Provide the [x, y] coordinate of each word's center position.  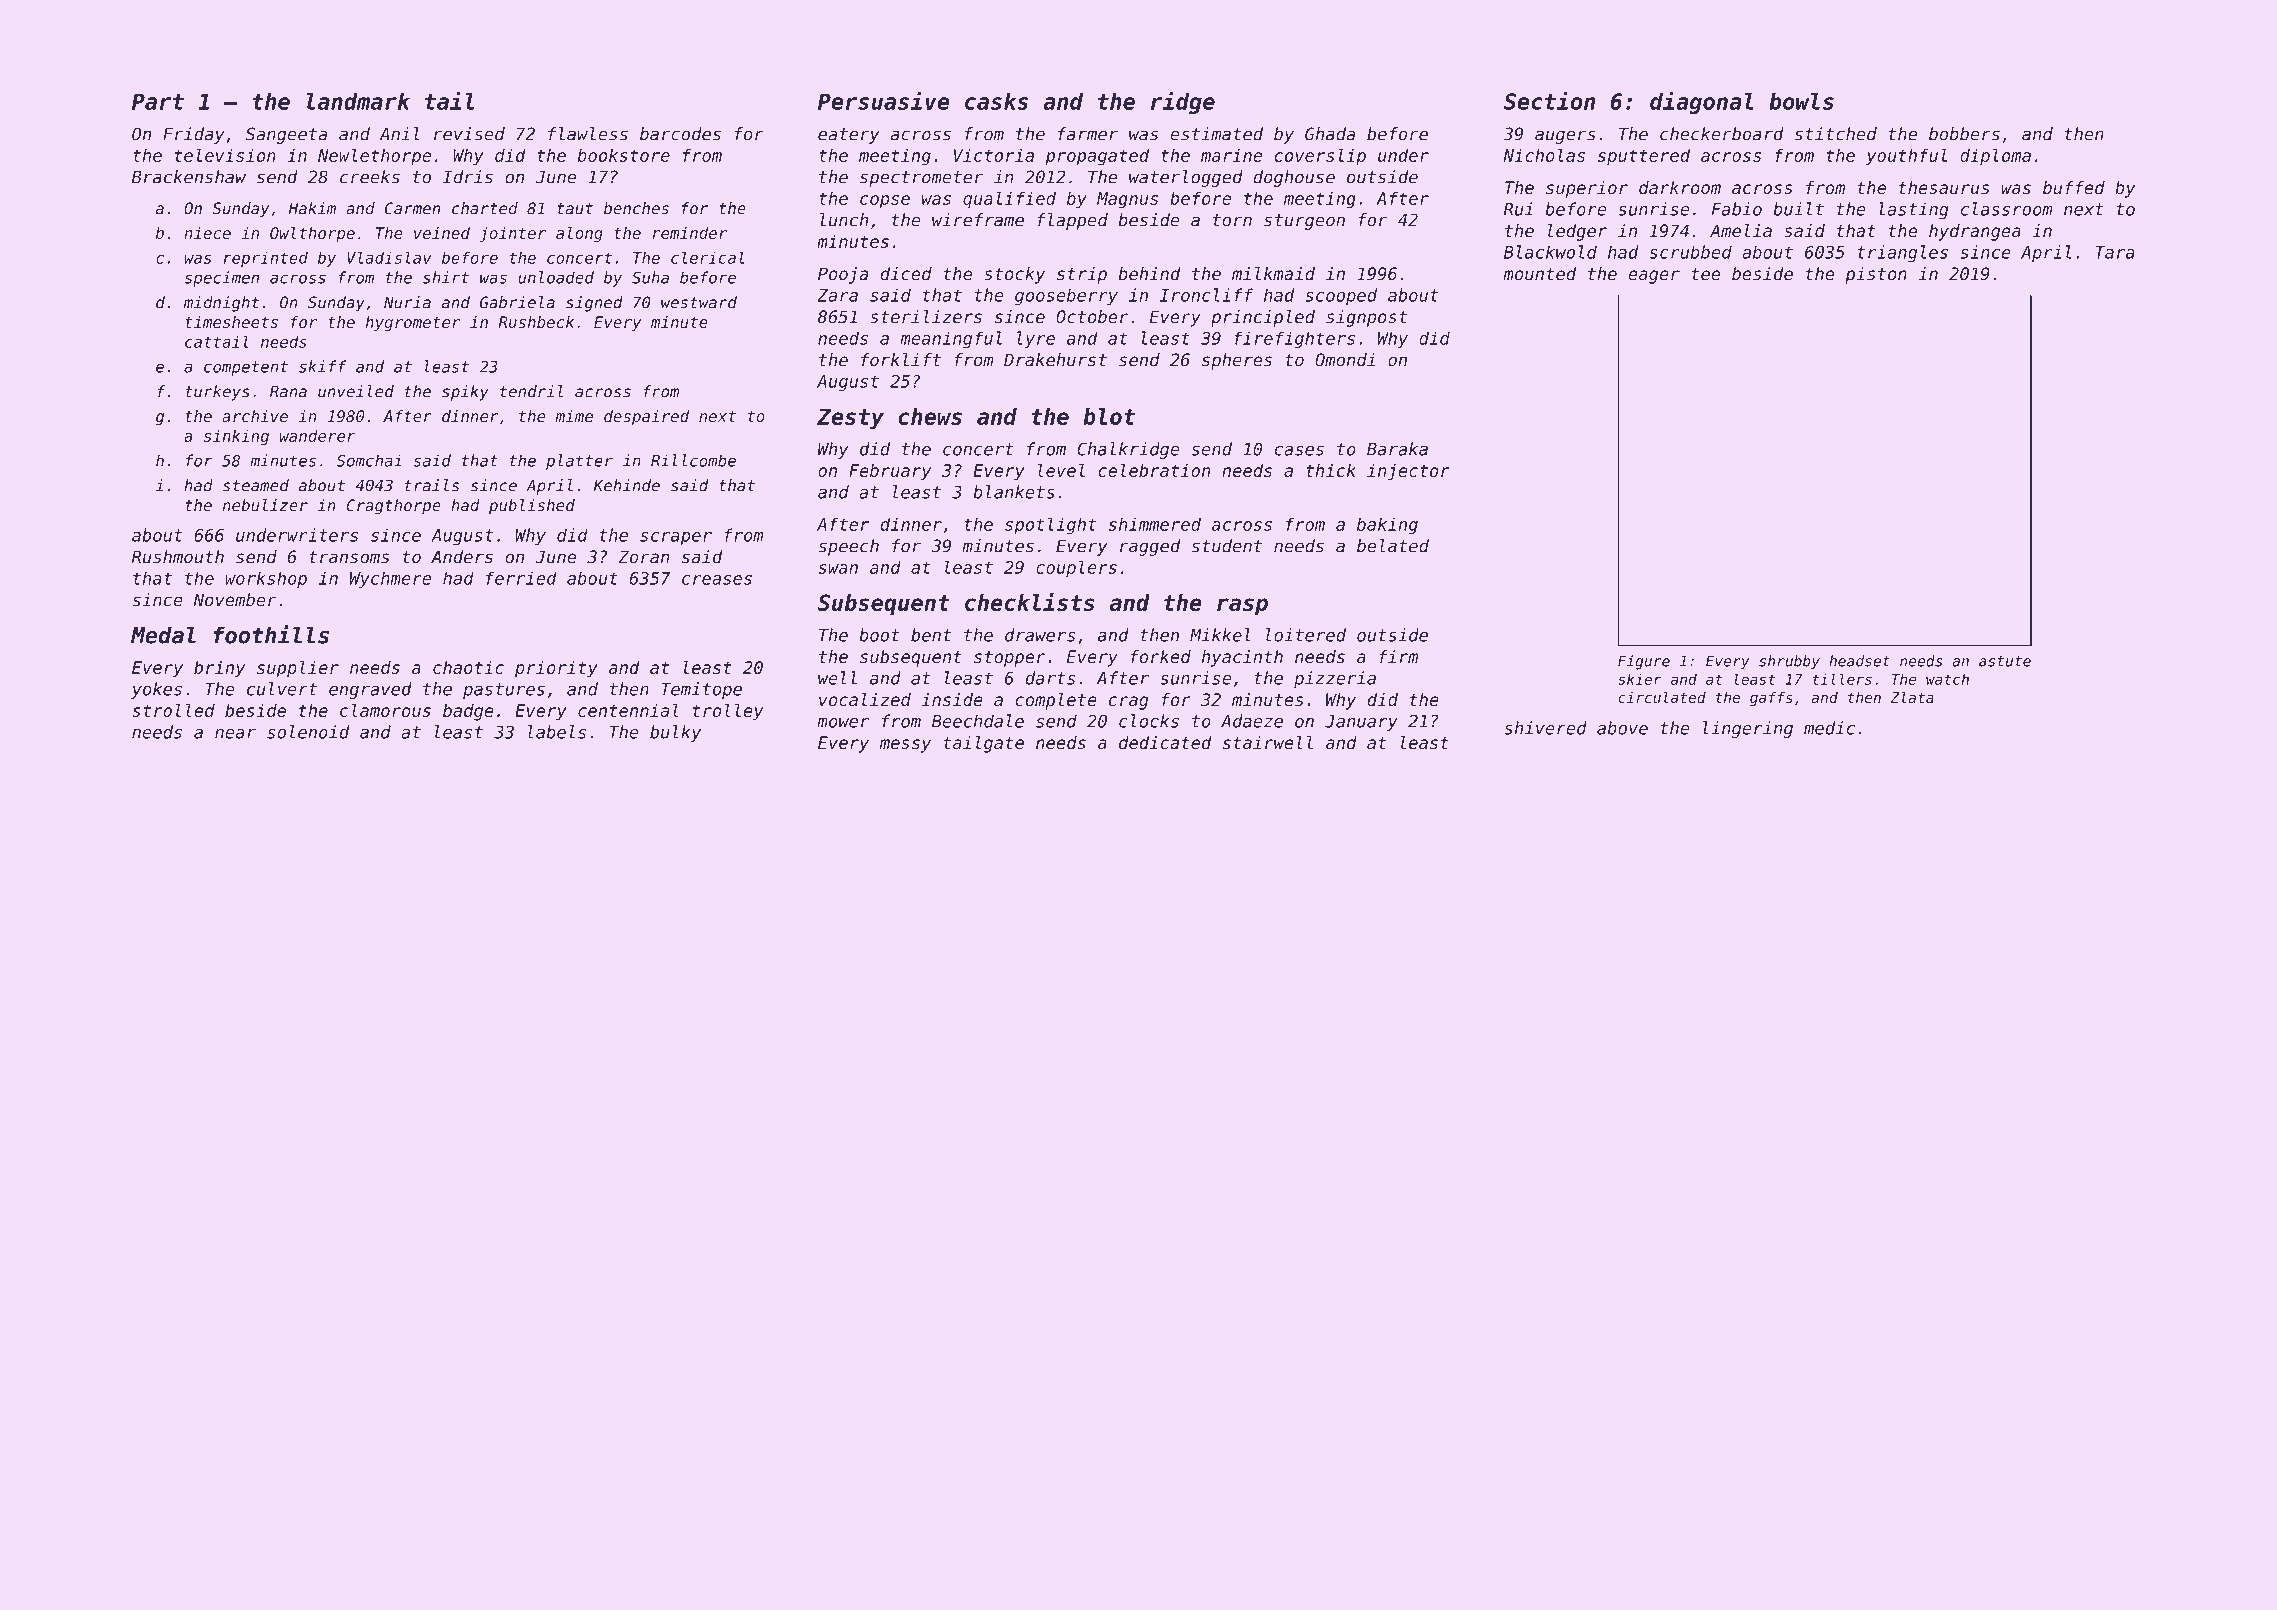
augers [1565, 137]
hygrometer [413, 324]
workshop [266, 579]
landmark [358, 101]
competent [246, 368]
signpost [1366, 318]
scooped [1341, 296]
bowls [1801, 101]
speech [848, 547]
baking [1387, 526]
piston [1876, 275]
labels [557, 732]
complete [1056, 701]
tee [1706, 274]
